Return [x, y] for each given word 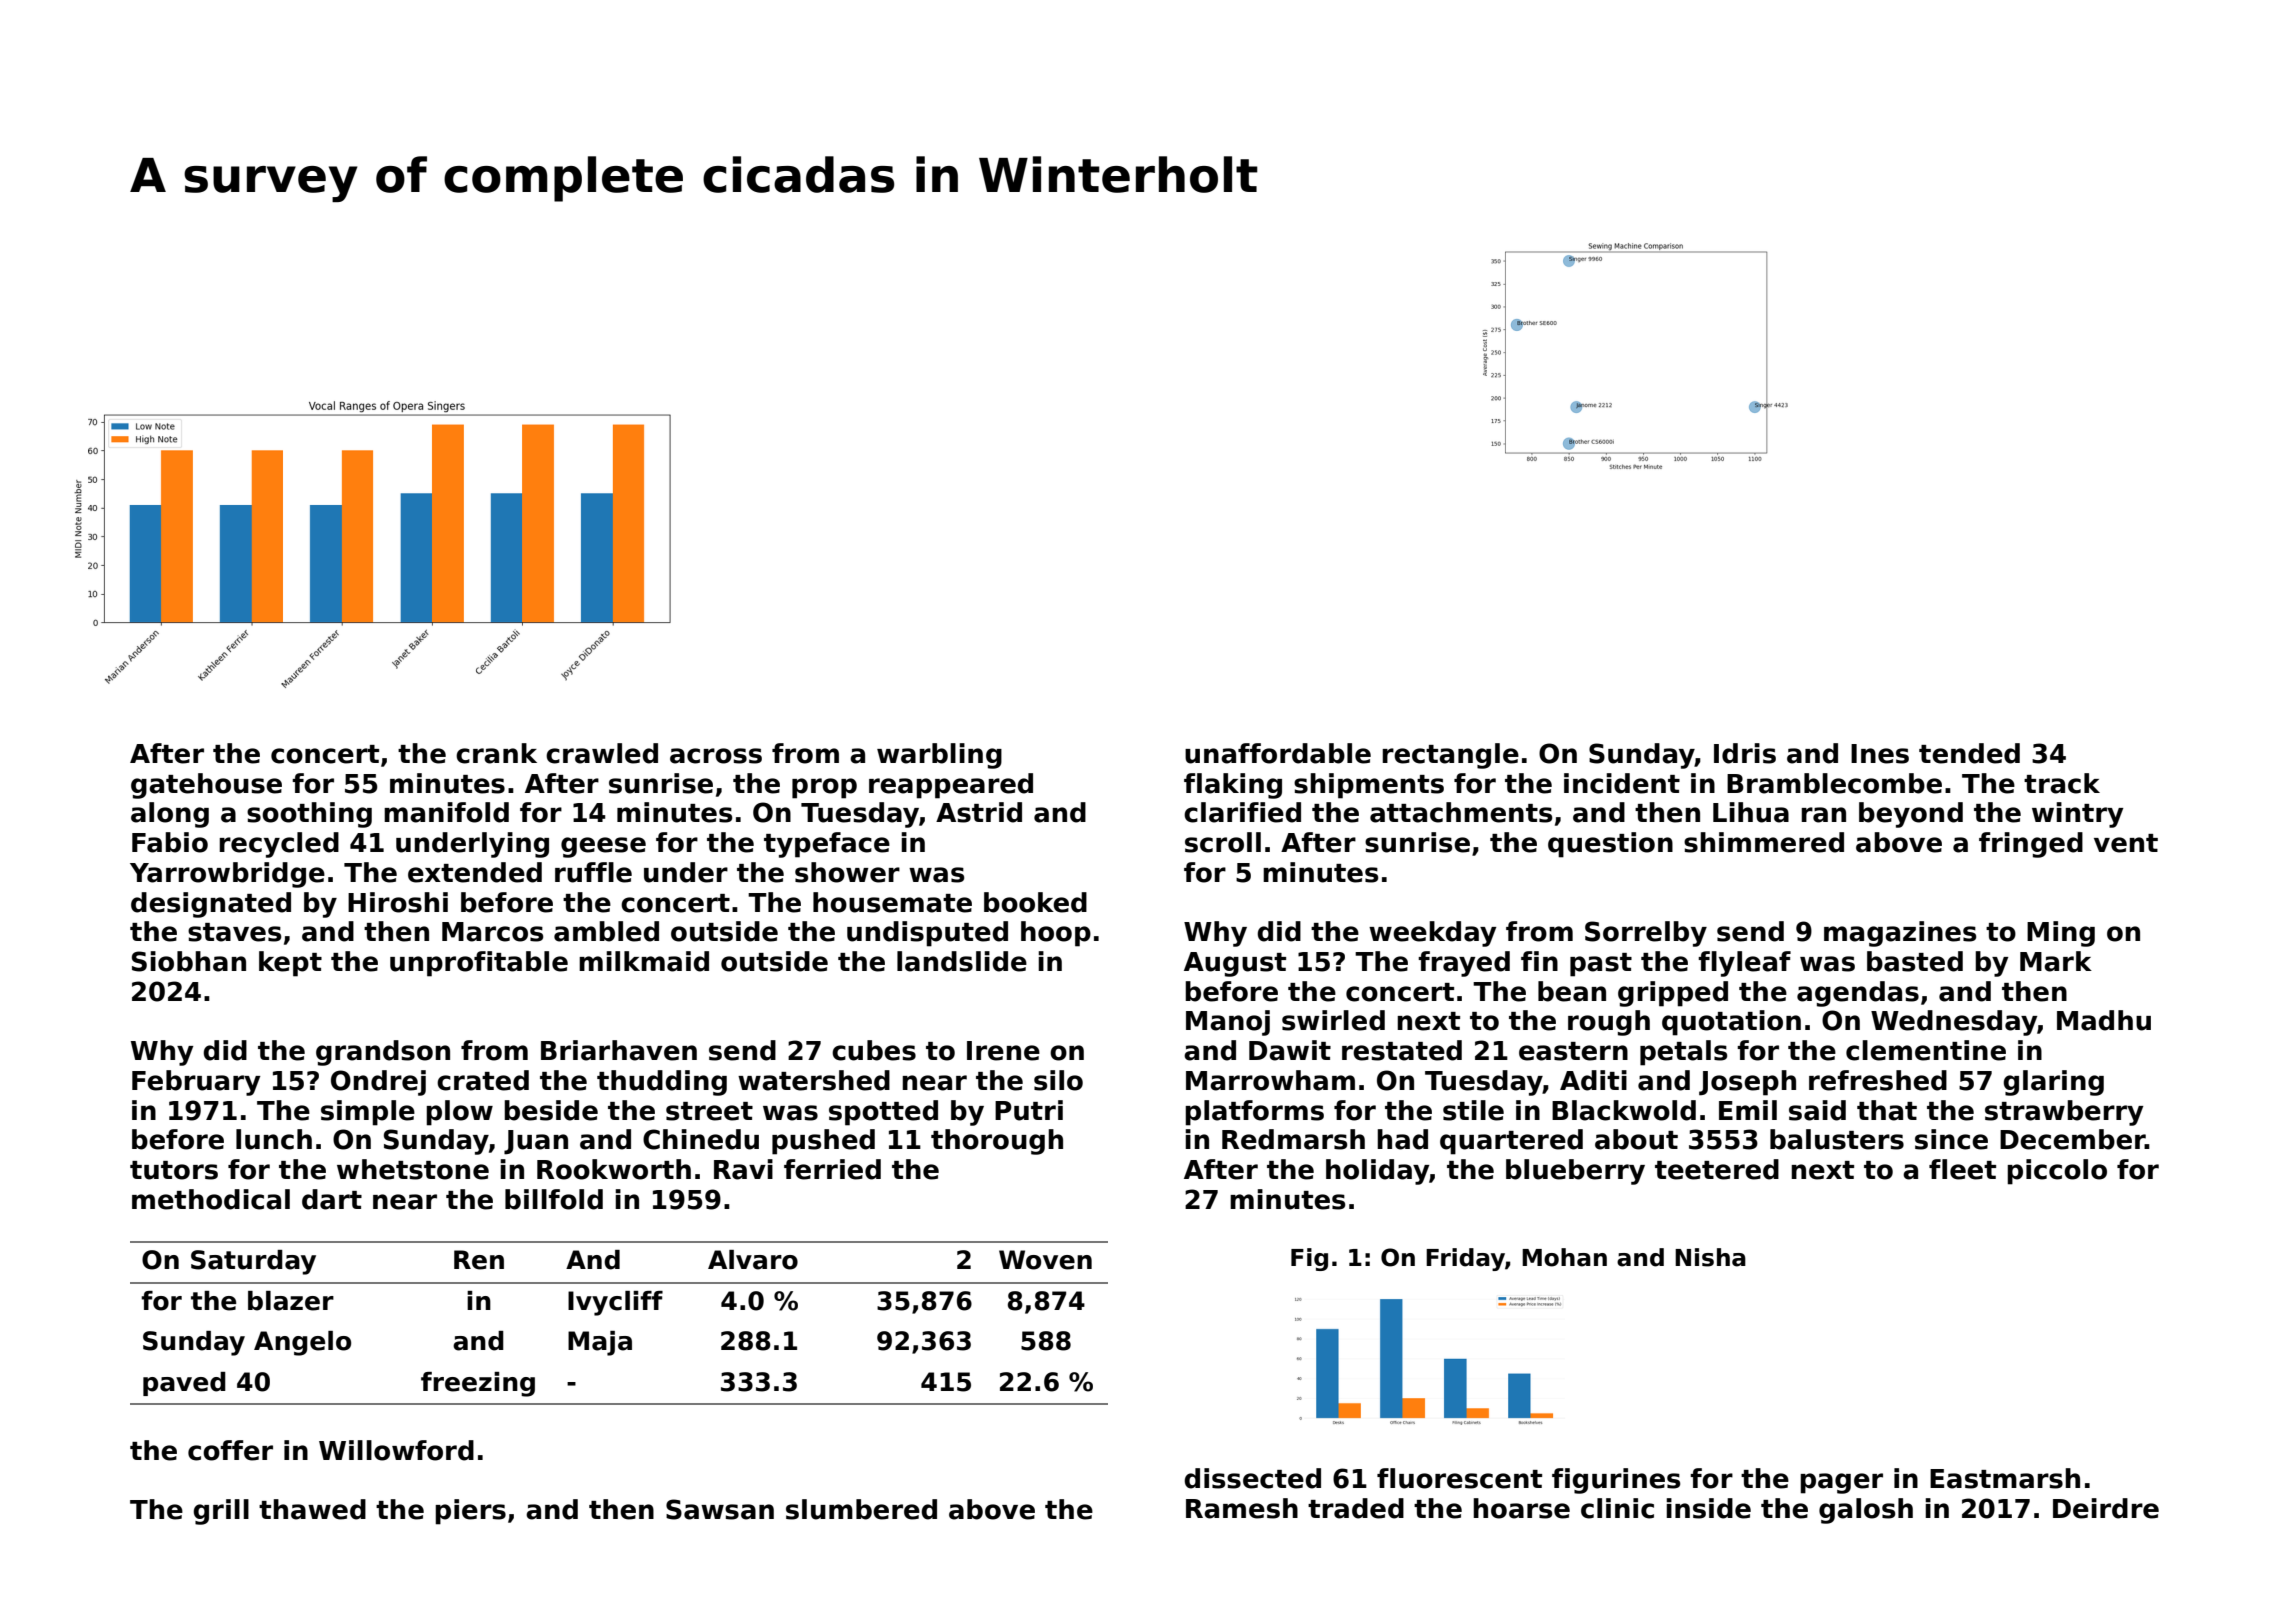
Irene [1003, 1051]
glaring [2053, 1083]
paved [184, 1384]
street [709, 1111]
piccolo [2057, 1172]
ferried [832, 1169]
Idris [1745, 753]
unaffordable [1278, 753]
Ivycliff [615, 1303]
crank [496, 753]
